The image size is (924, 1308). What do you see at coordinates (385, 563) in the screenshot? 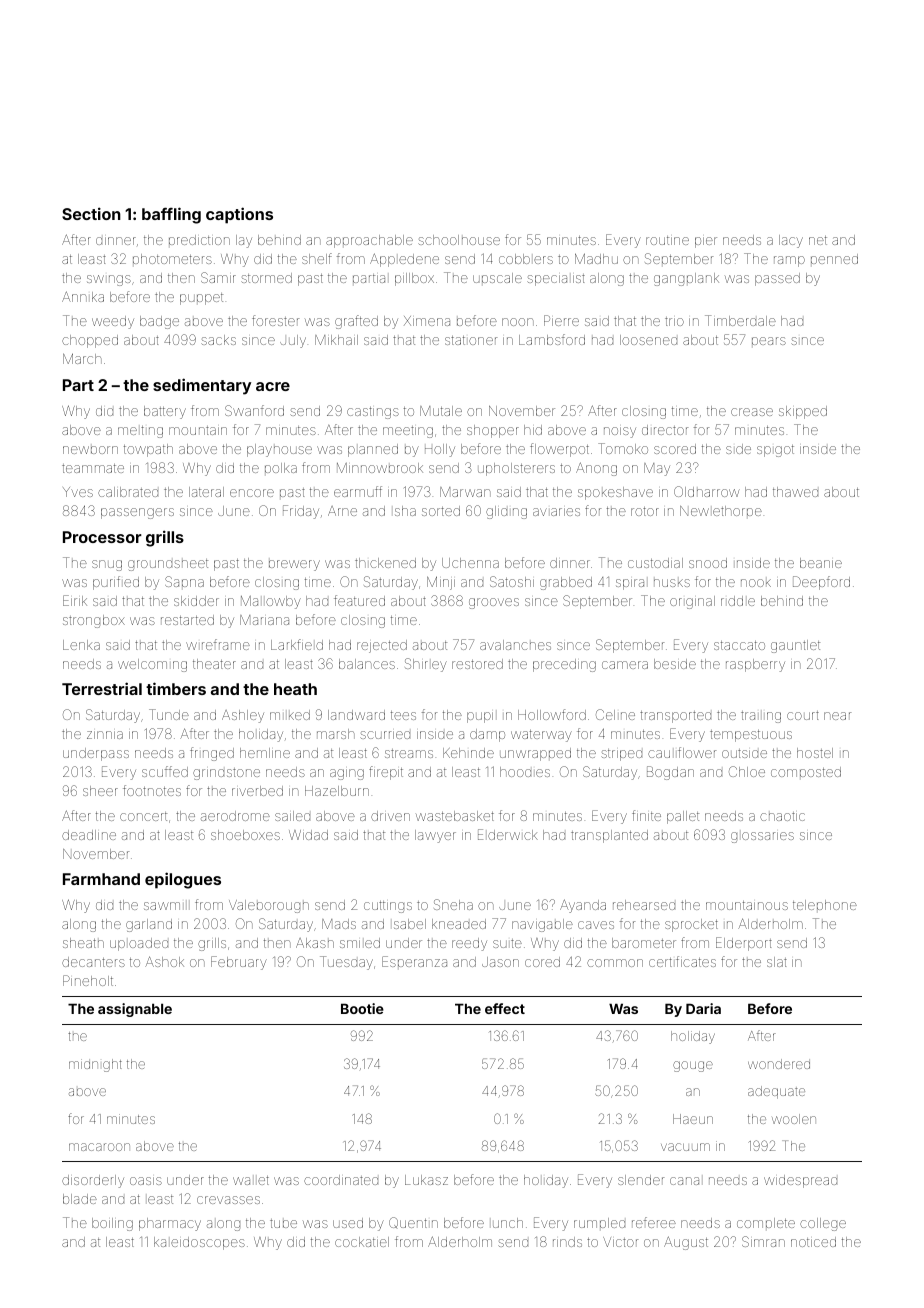
I see `thickened` at bounding box center [385, 563].
